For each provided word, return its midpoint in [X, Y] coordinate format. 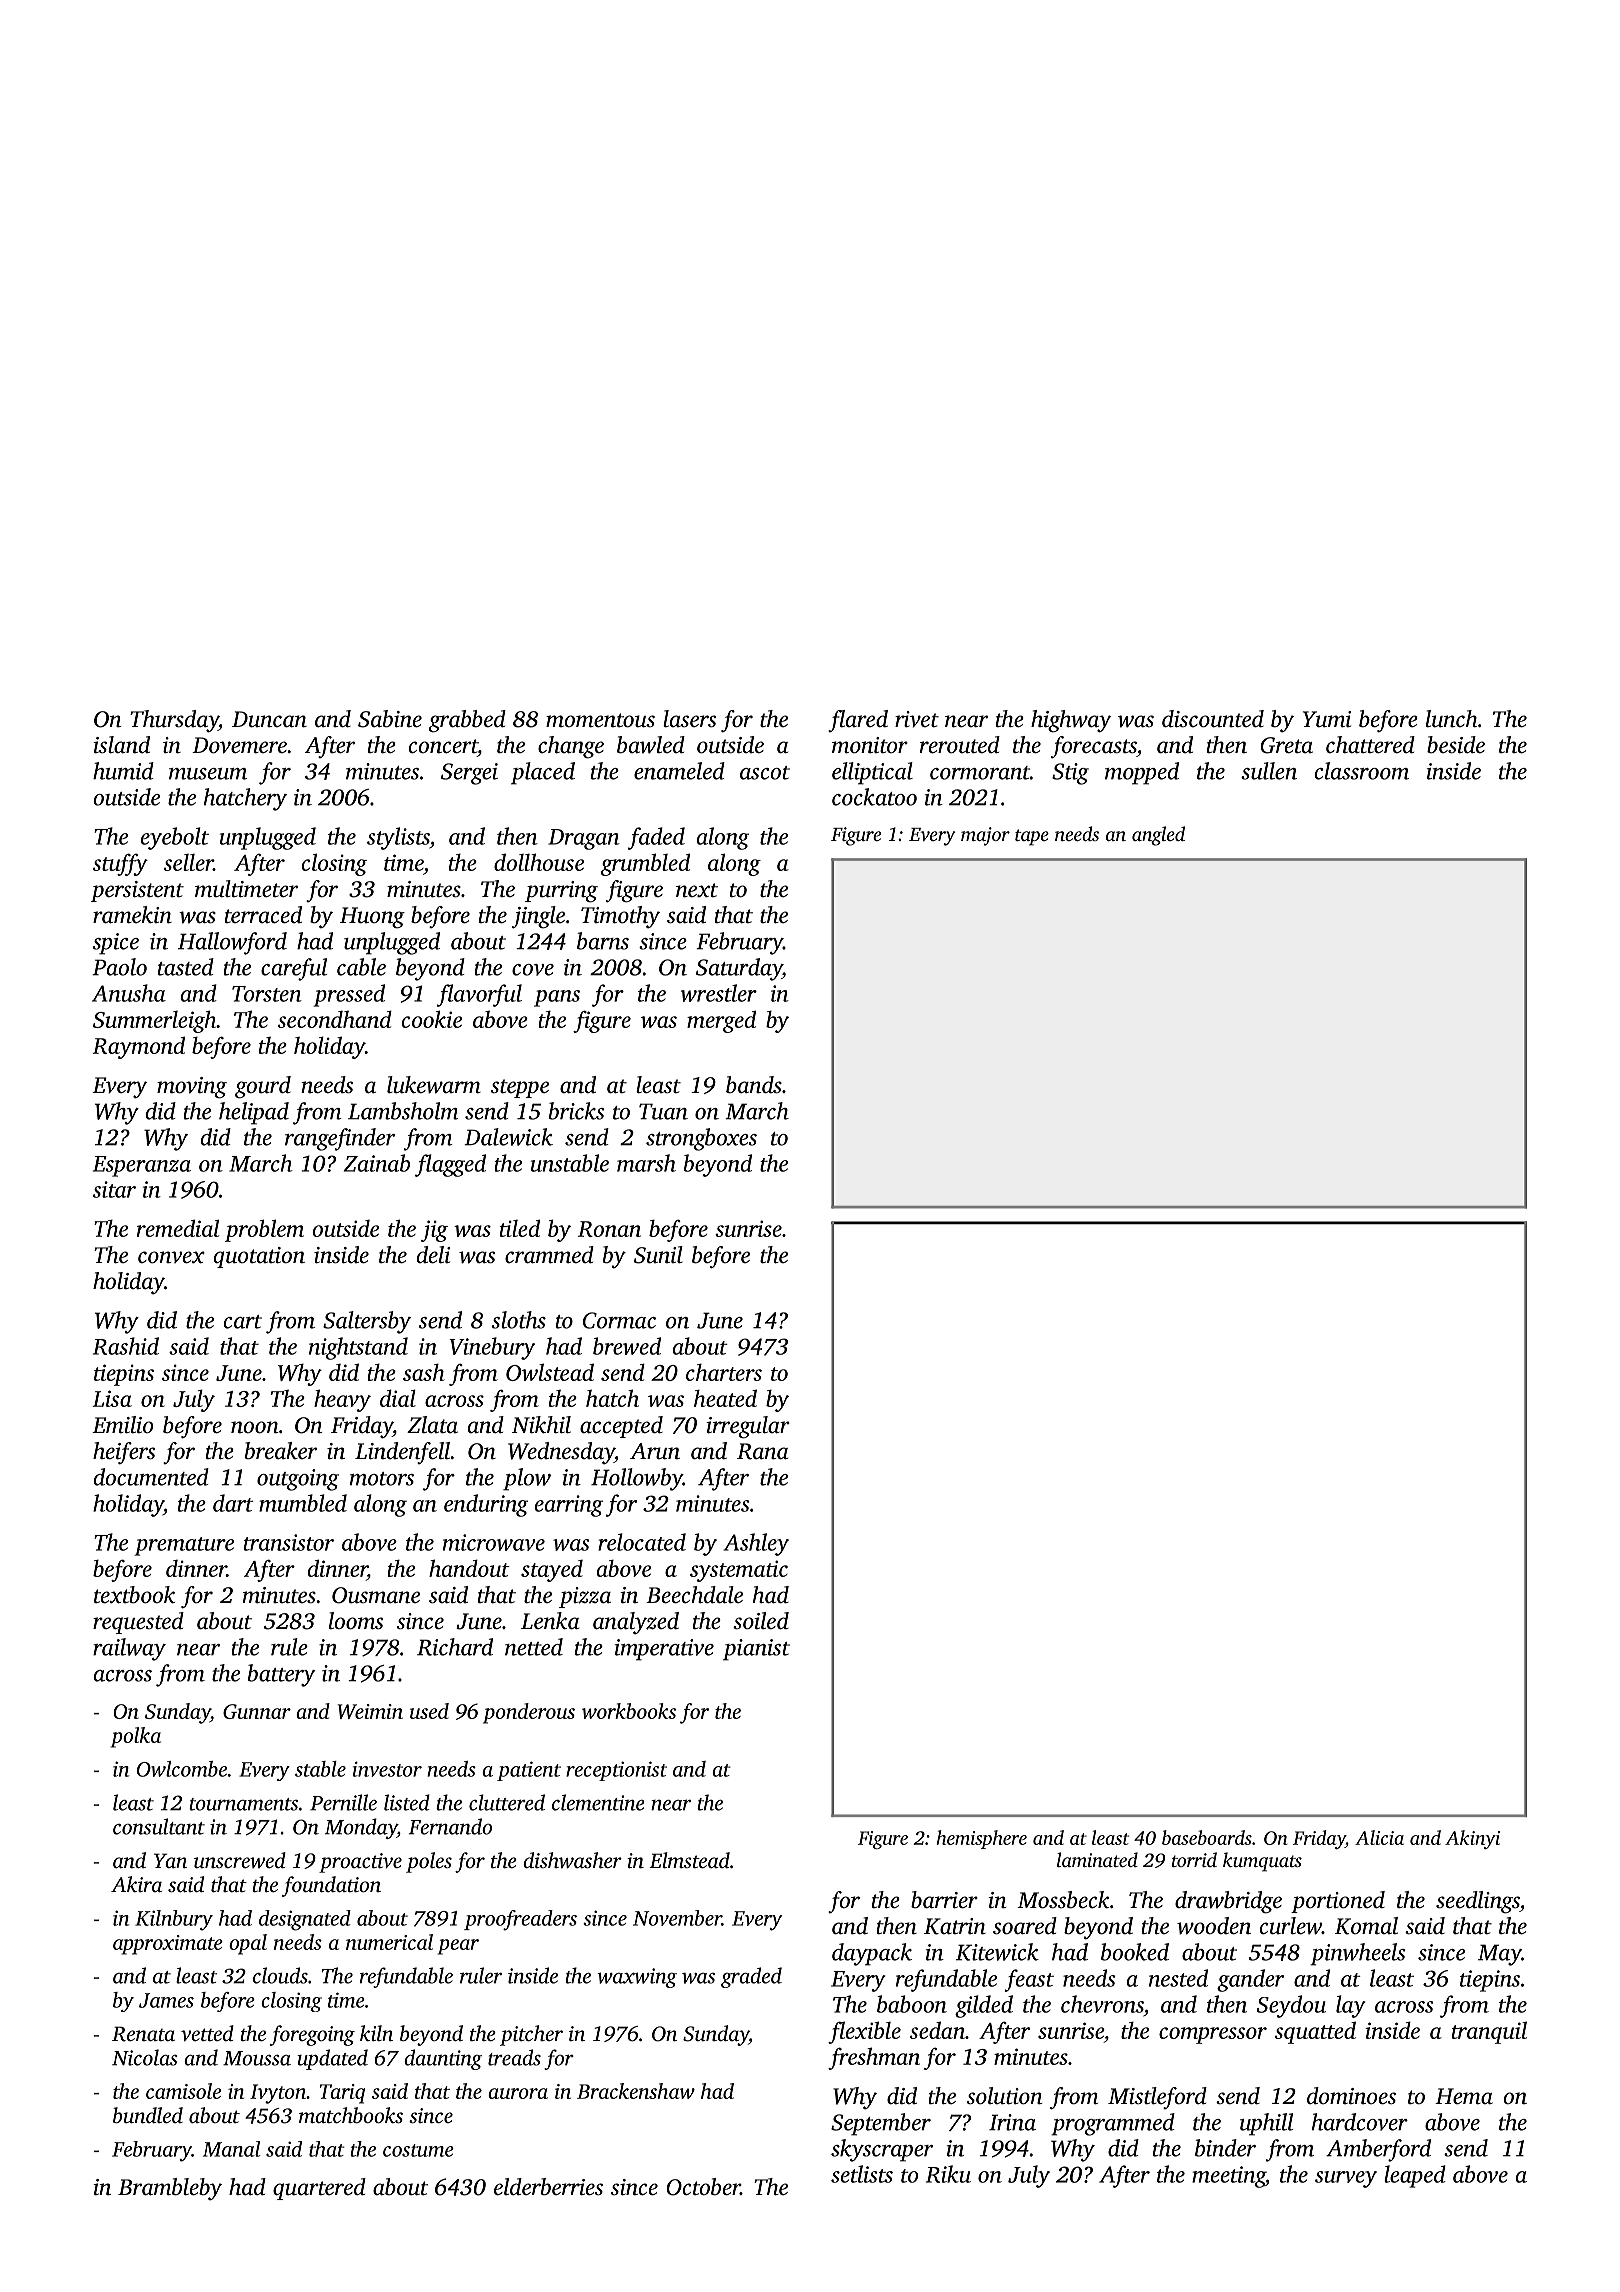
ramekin [132, 915]
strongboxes [701, 1139]
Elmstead [689, 1860]
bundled [148, 2115]
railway [129, 1649]
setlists [862, 2174]
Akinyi [1472, 1839]
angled [1158, 836]
